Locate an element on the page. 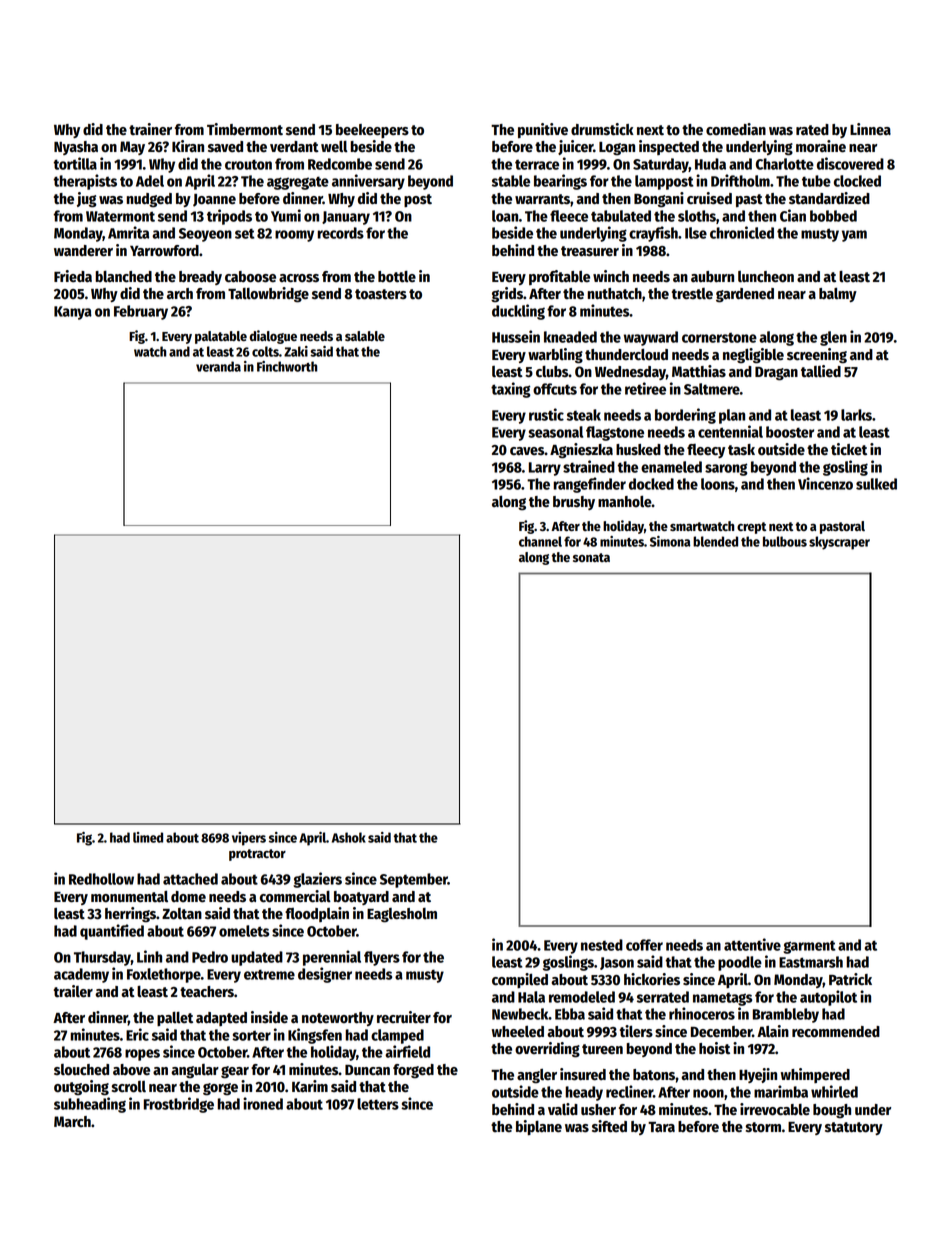 The image size is (952, 1233). September is located at coordinates (414, 880).
